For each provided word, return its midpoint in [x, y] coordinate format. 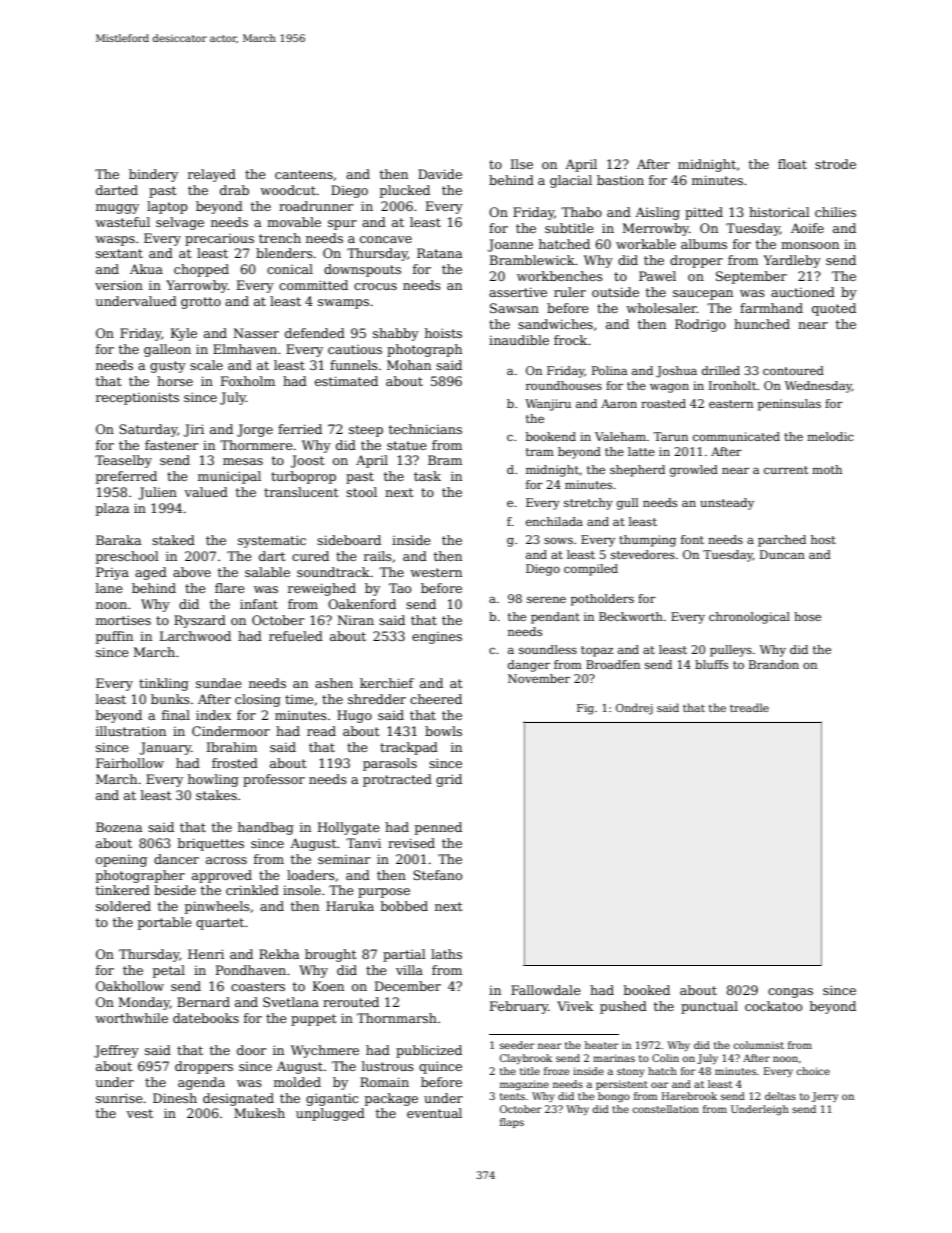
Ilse [522, 164]
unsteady [727, 504]
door [251, 1050]
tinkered [123, 890]
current [786, 470]
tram [540, 452]
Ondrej [634, 709]
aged [151, 573]
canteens [304, 174]
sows [558, 540]
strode [835, 164]
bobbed [404, 906]
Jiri [194, 430]
